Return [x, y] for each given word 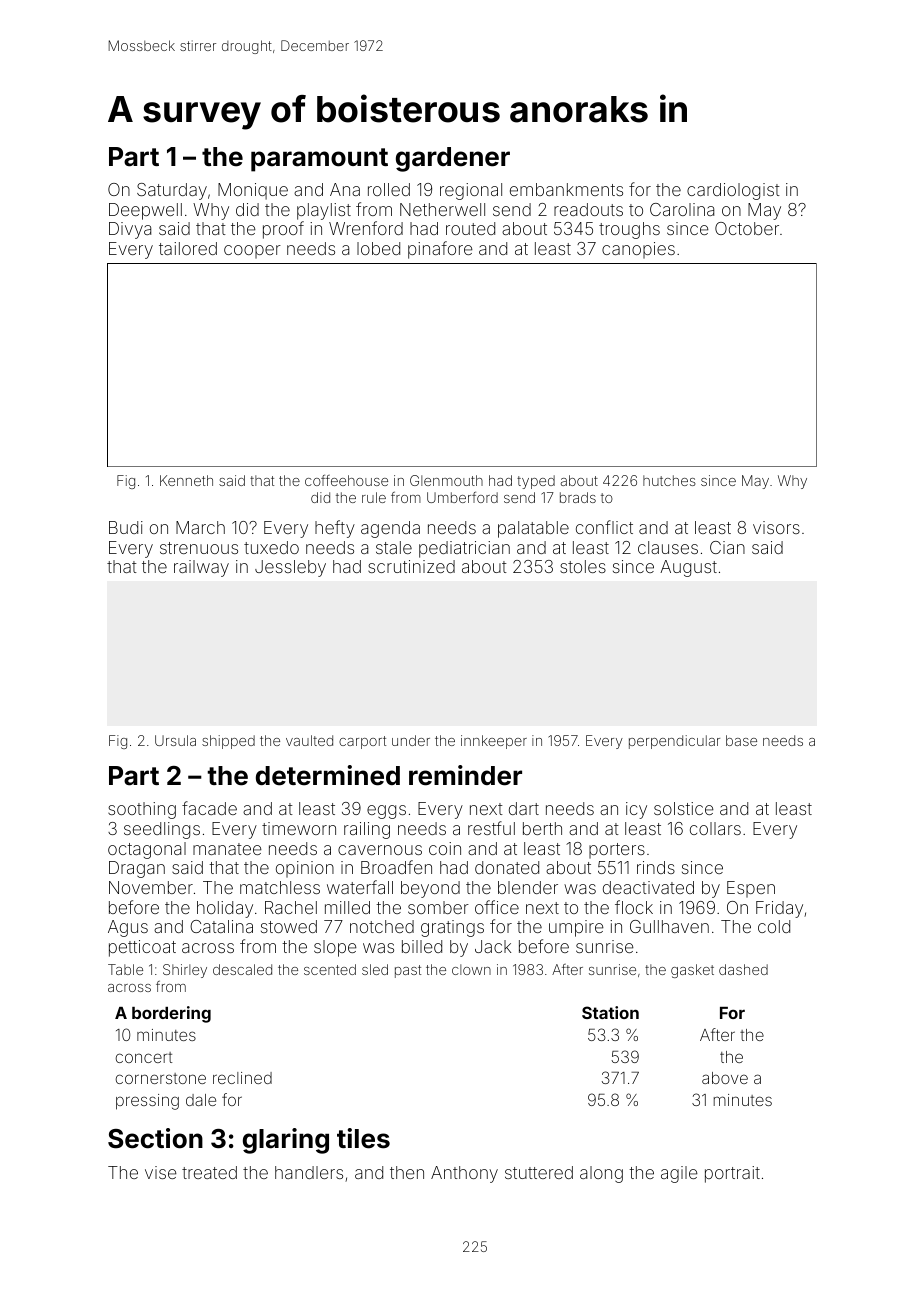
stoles [583, 566]
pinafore [440, 250]
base [741, 740]
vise [161, 1172]
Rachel [291, 907]
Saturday [172, 191]
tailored [188, 248]
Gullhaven [669, 926]
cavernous [380, 850]
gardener [453, 159]
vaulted [309, 740]
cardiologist [733, 191]
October [747, 228]
